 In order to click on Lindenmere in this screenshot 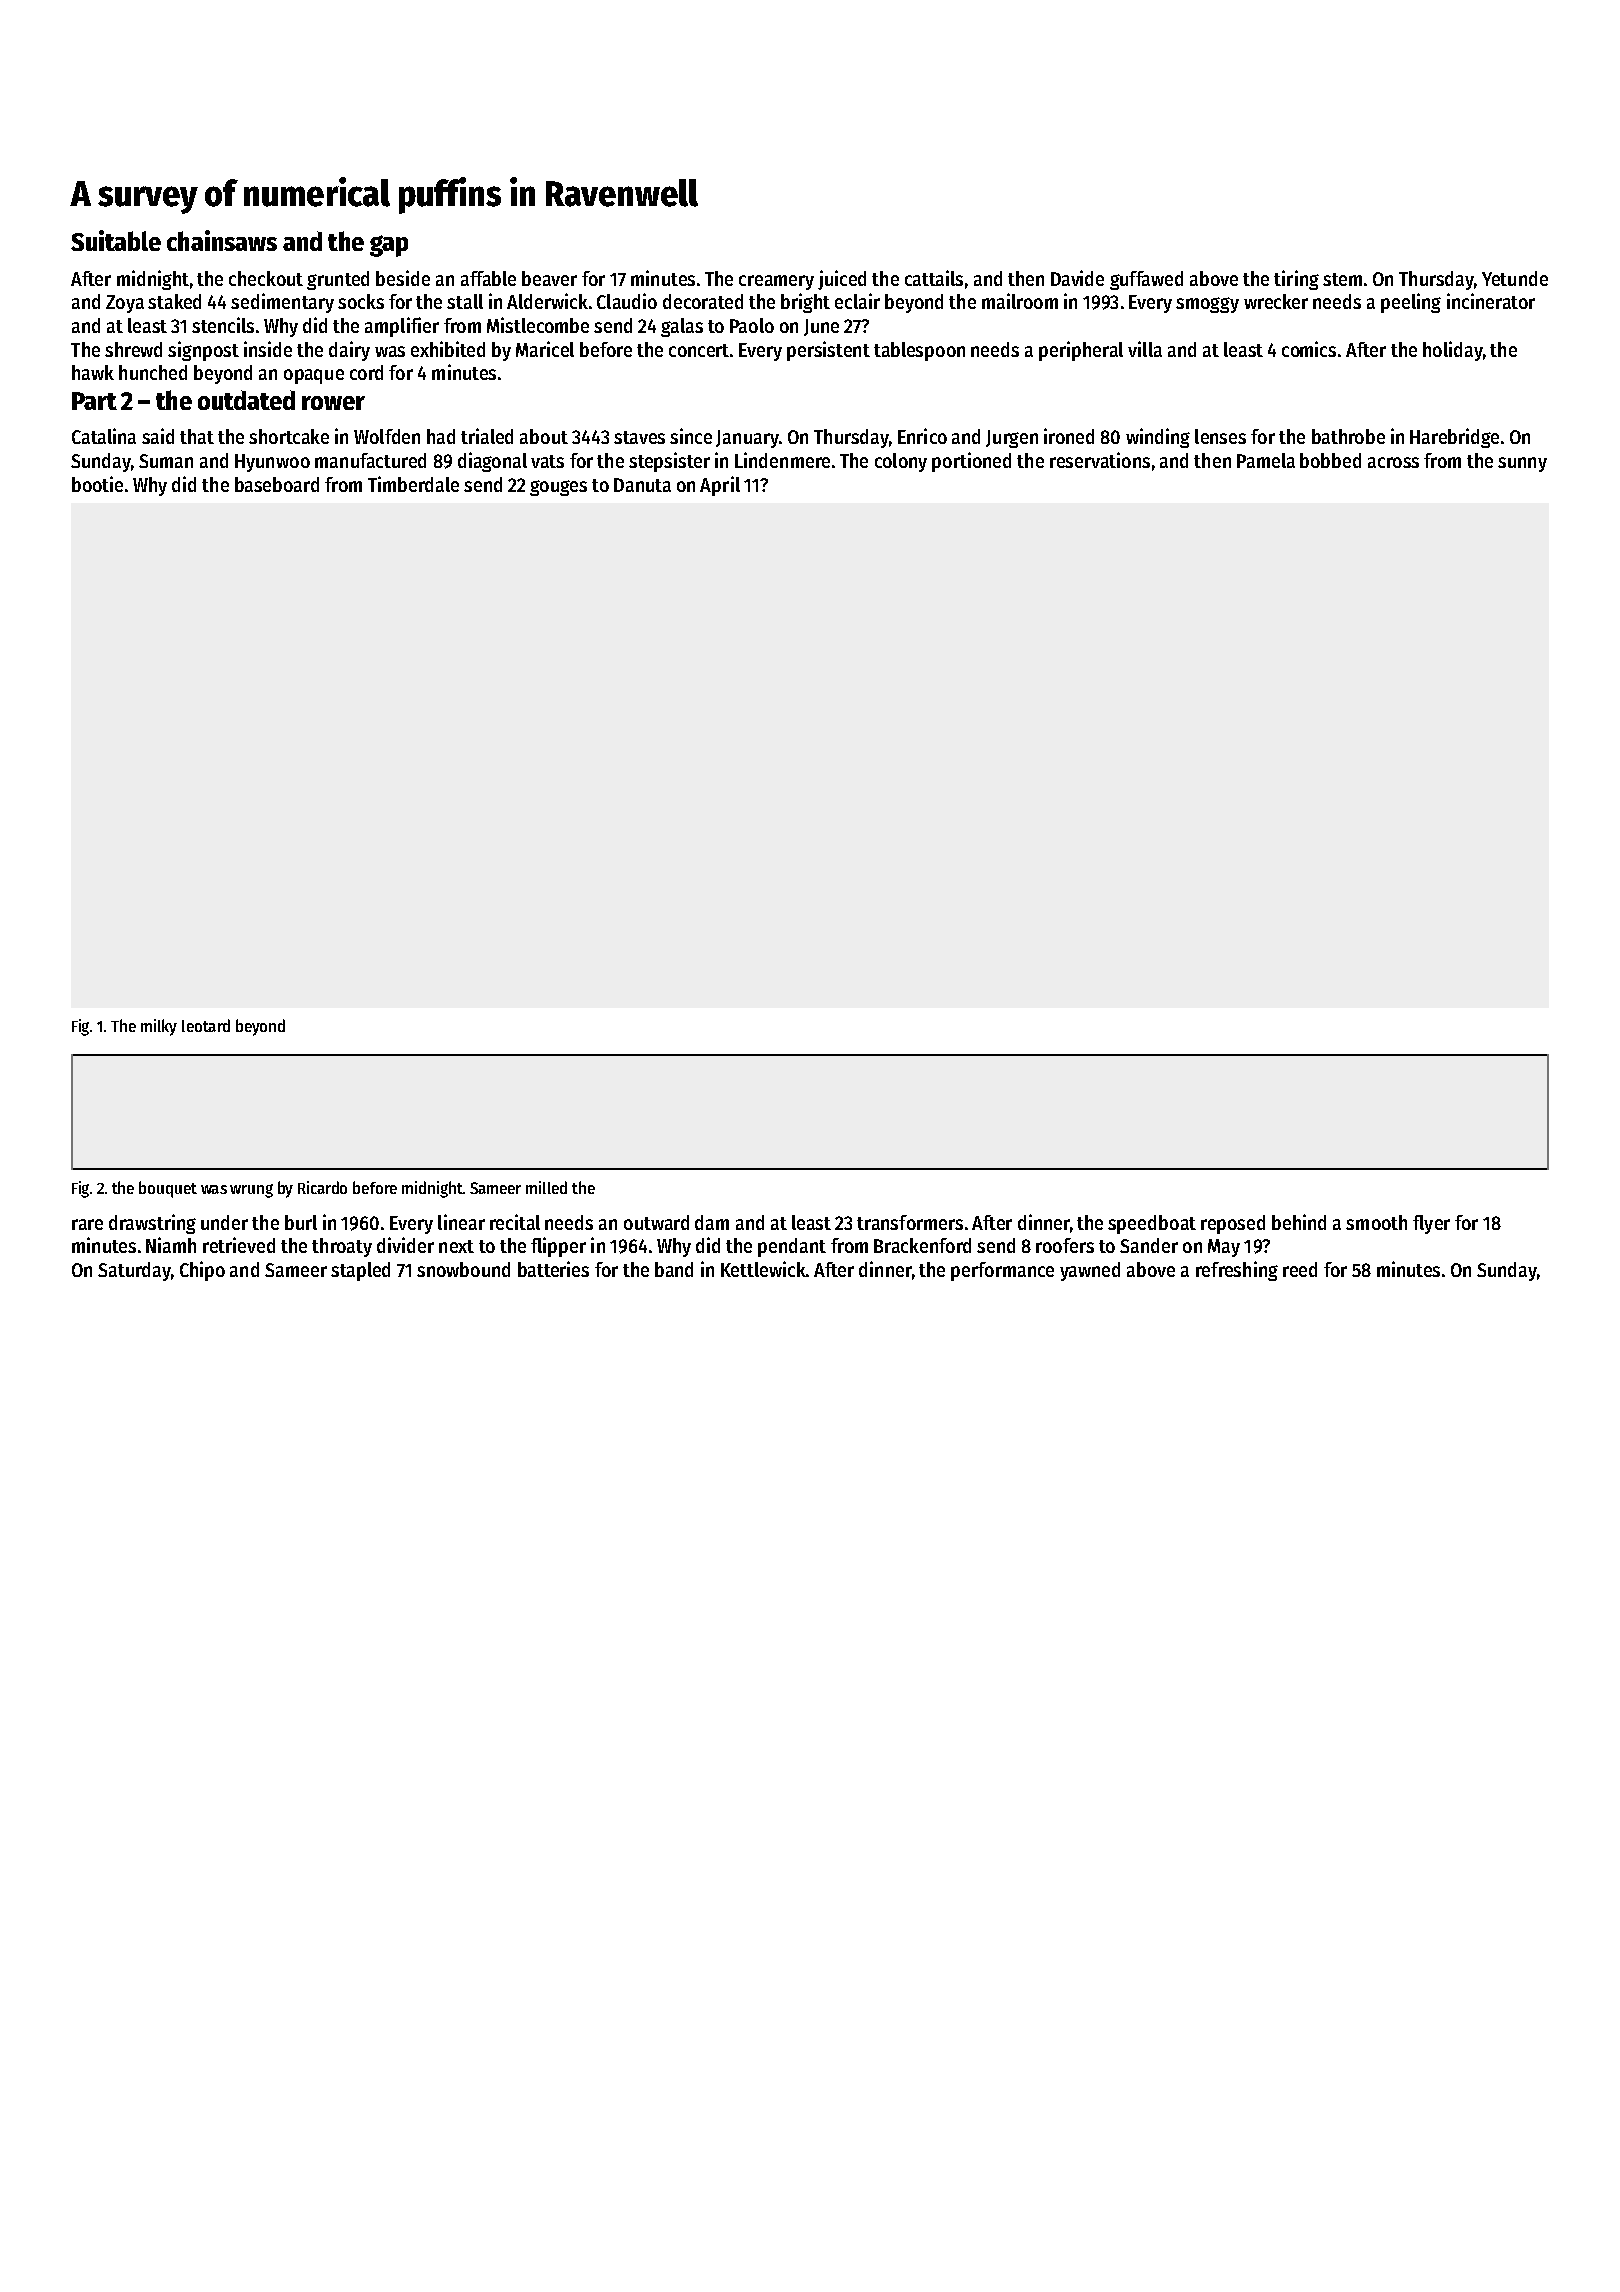, I will do `click(782, 460)`.
